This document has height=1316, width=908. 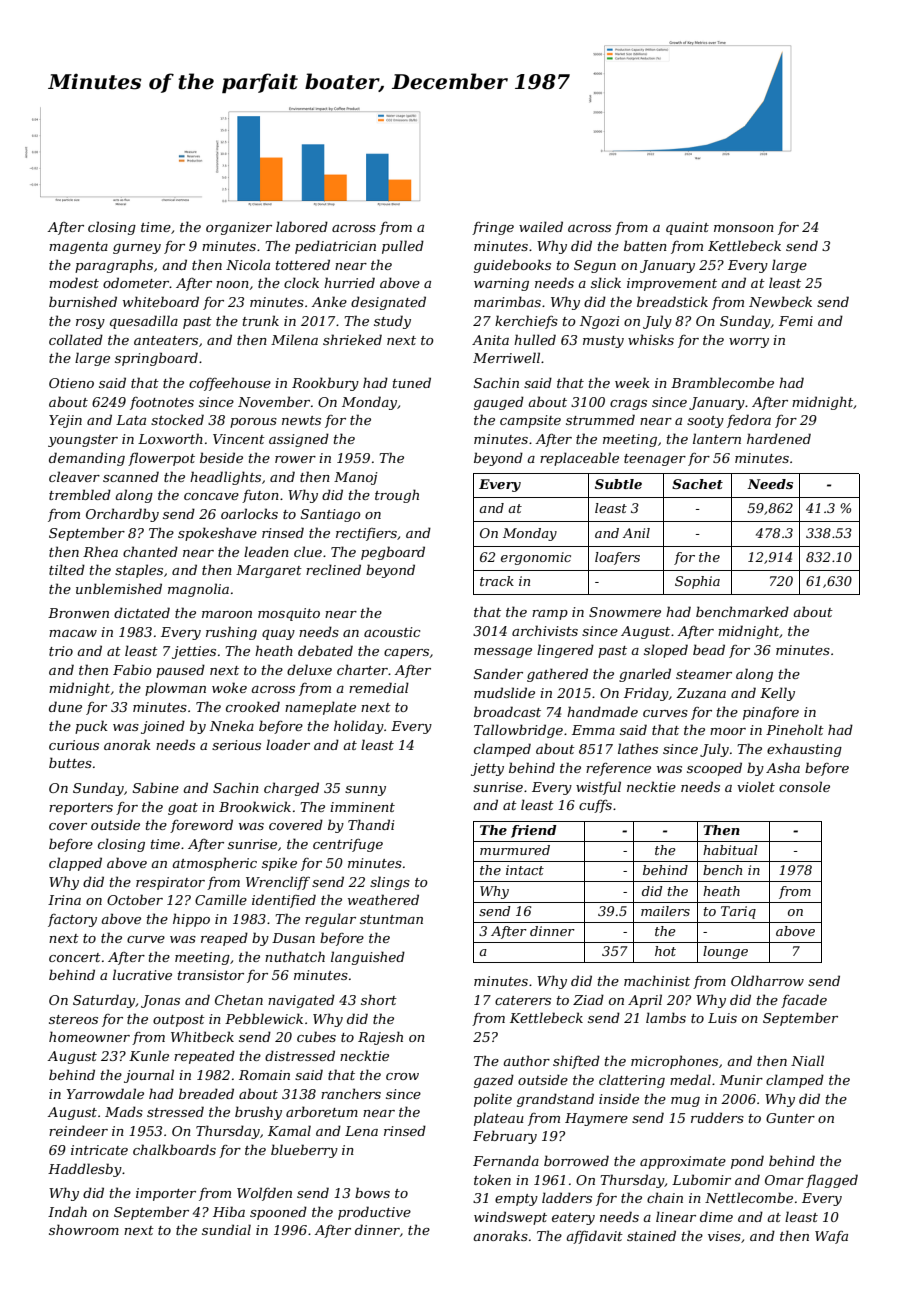 What do you see at coordinates (70, 762) in the document?
I see `buttes` at bounding box center [70, 762].
